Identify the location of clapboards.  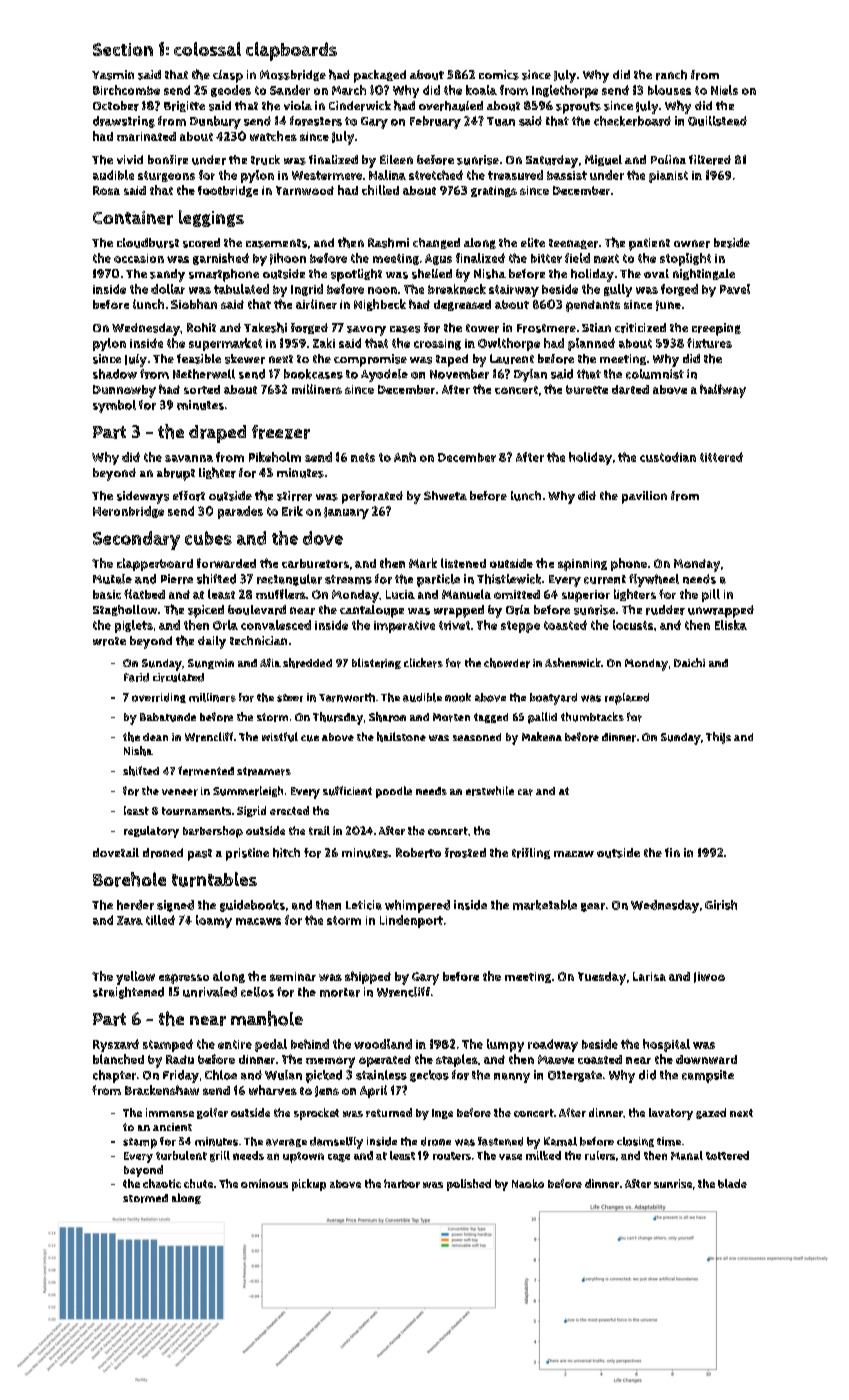
(291, 51).
